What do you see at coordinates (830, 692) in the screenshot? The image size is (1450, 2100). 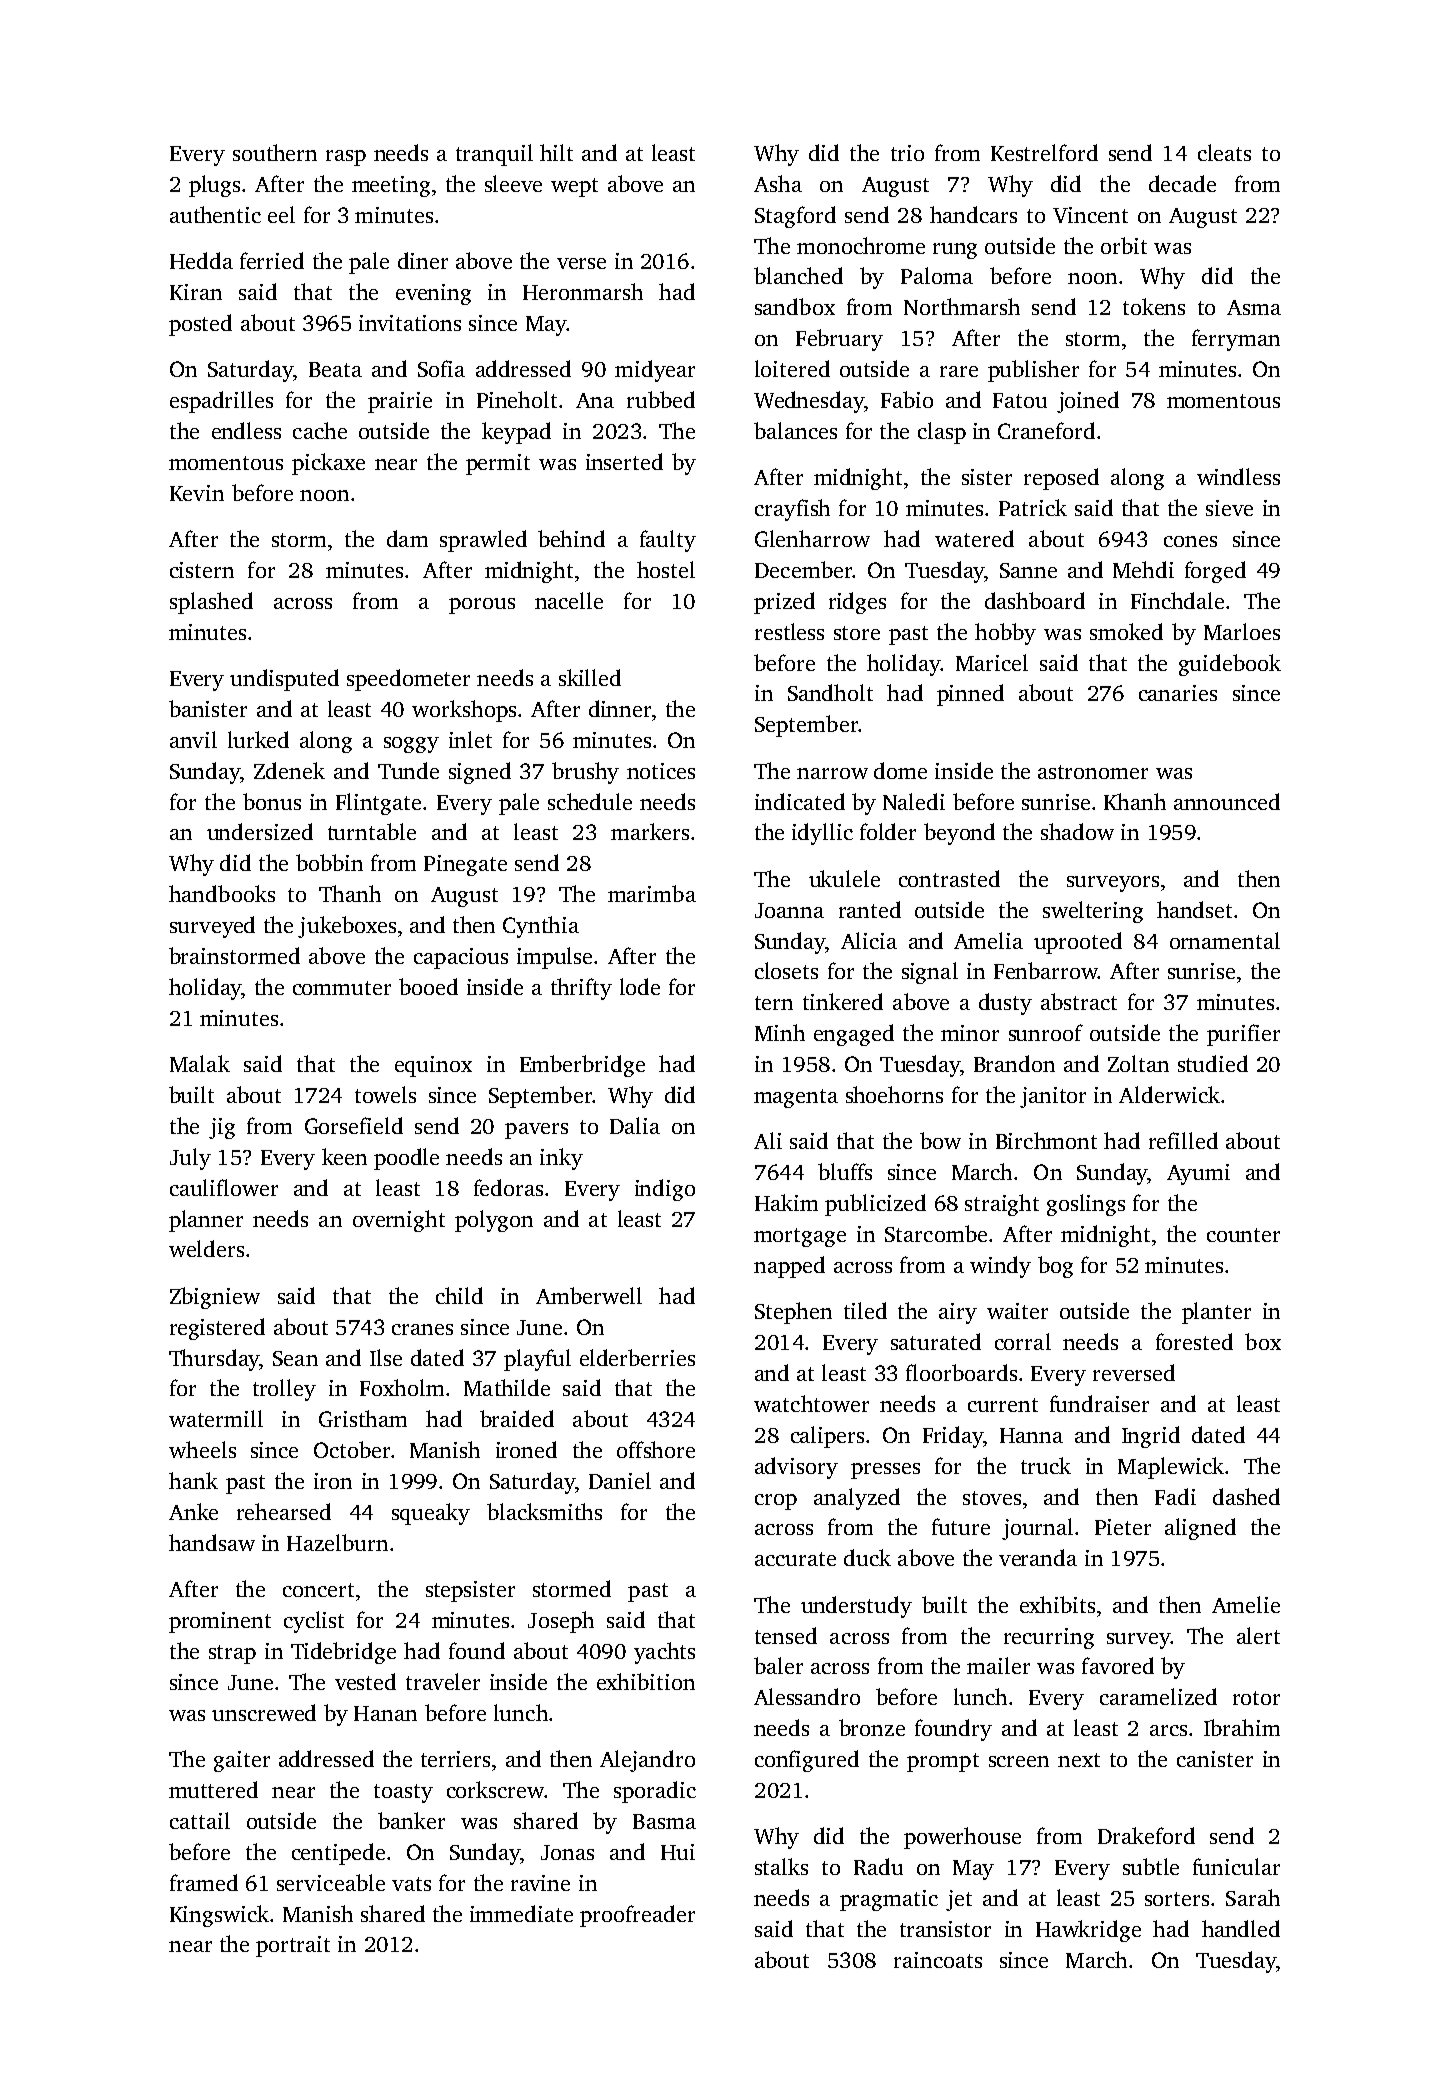 I see `Sandholt` at bounding box center [830, 692].
